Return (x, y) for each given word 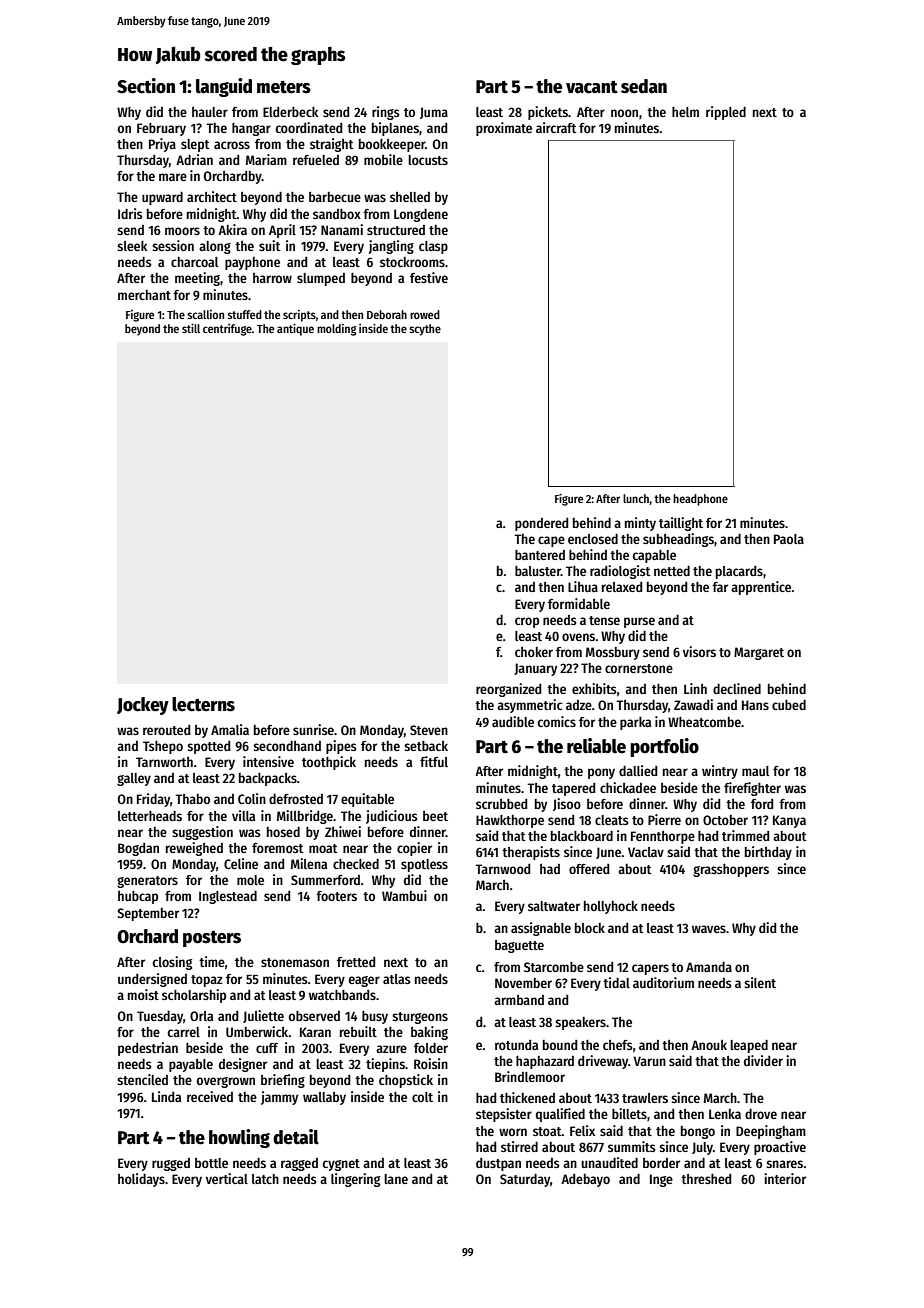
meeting (197, 279)
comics (557, 721)
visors (699, 651)
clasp (433, 247)
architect (212, 196)
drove (761, 1114)
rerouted (166, 730)
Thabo (192, 799)
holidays (141, 1180)
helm (685, 112)
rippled (726, 113)
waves (709, 929)
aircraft (556, 127)
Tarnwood (502, 869)
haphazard (545, 1062)
